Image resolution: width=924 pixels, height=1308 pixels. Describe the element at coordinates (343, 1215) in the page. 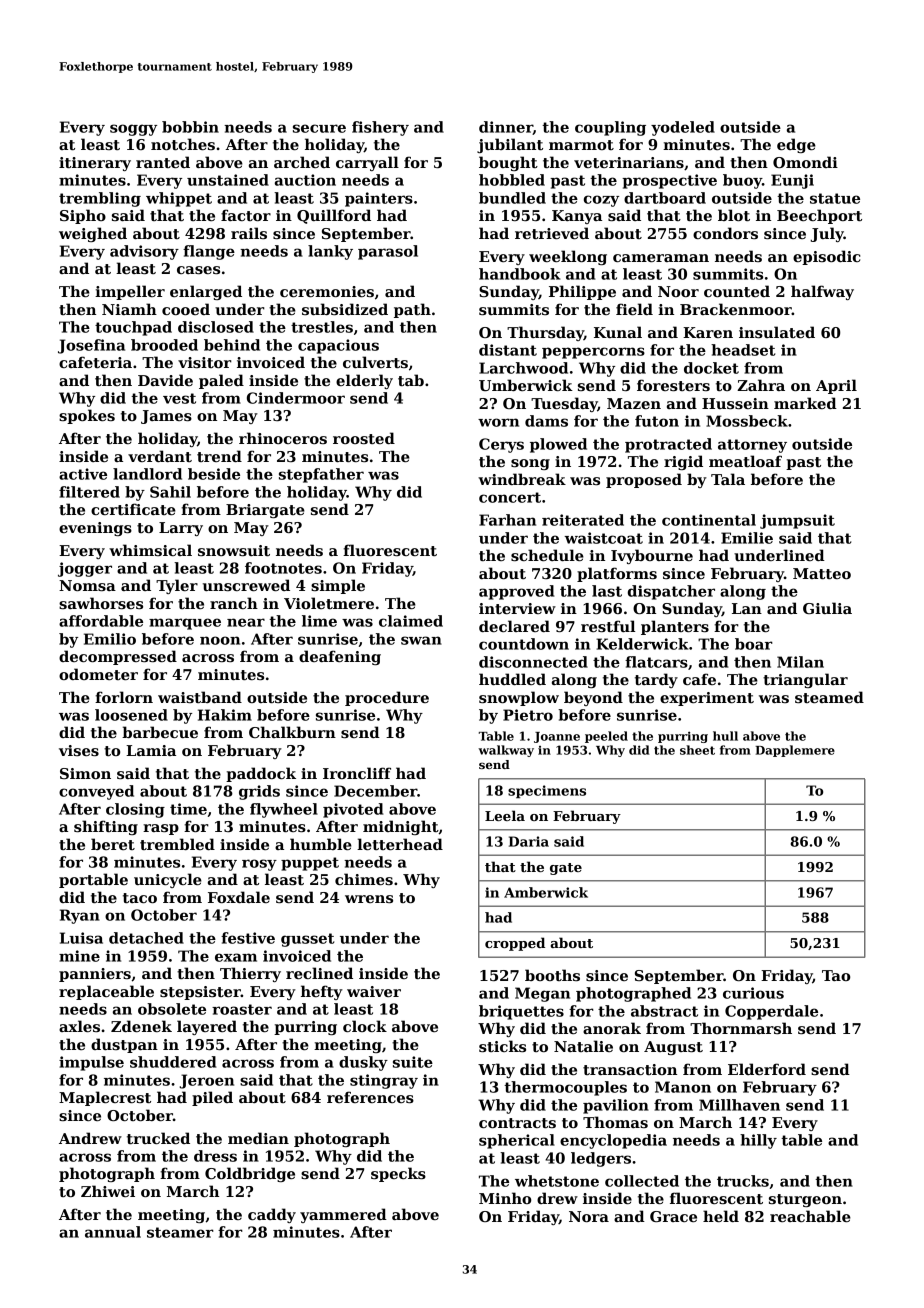

I see `yammered` at that location.
